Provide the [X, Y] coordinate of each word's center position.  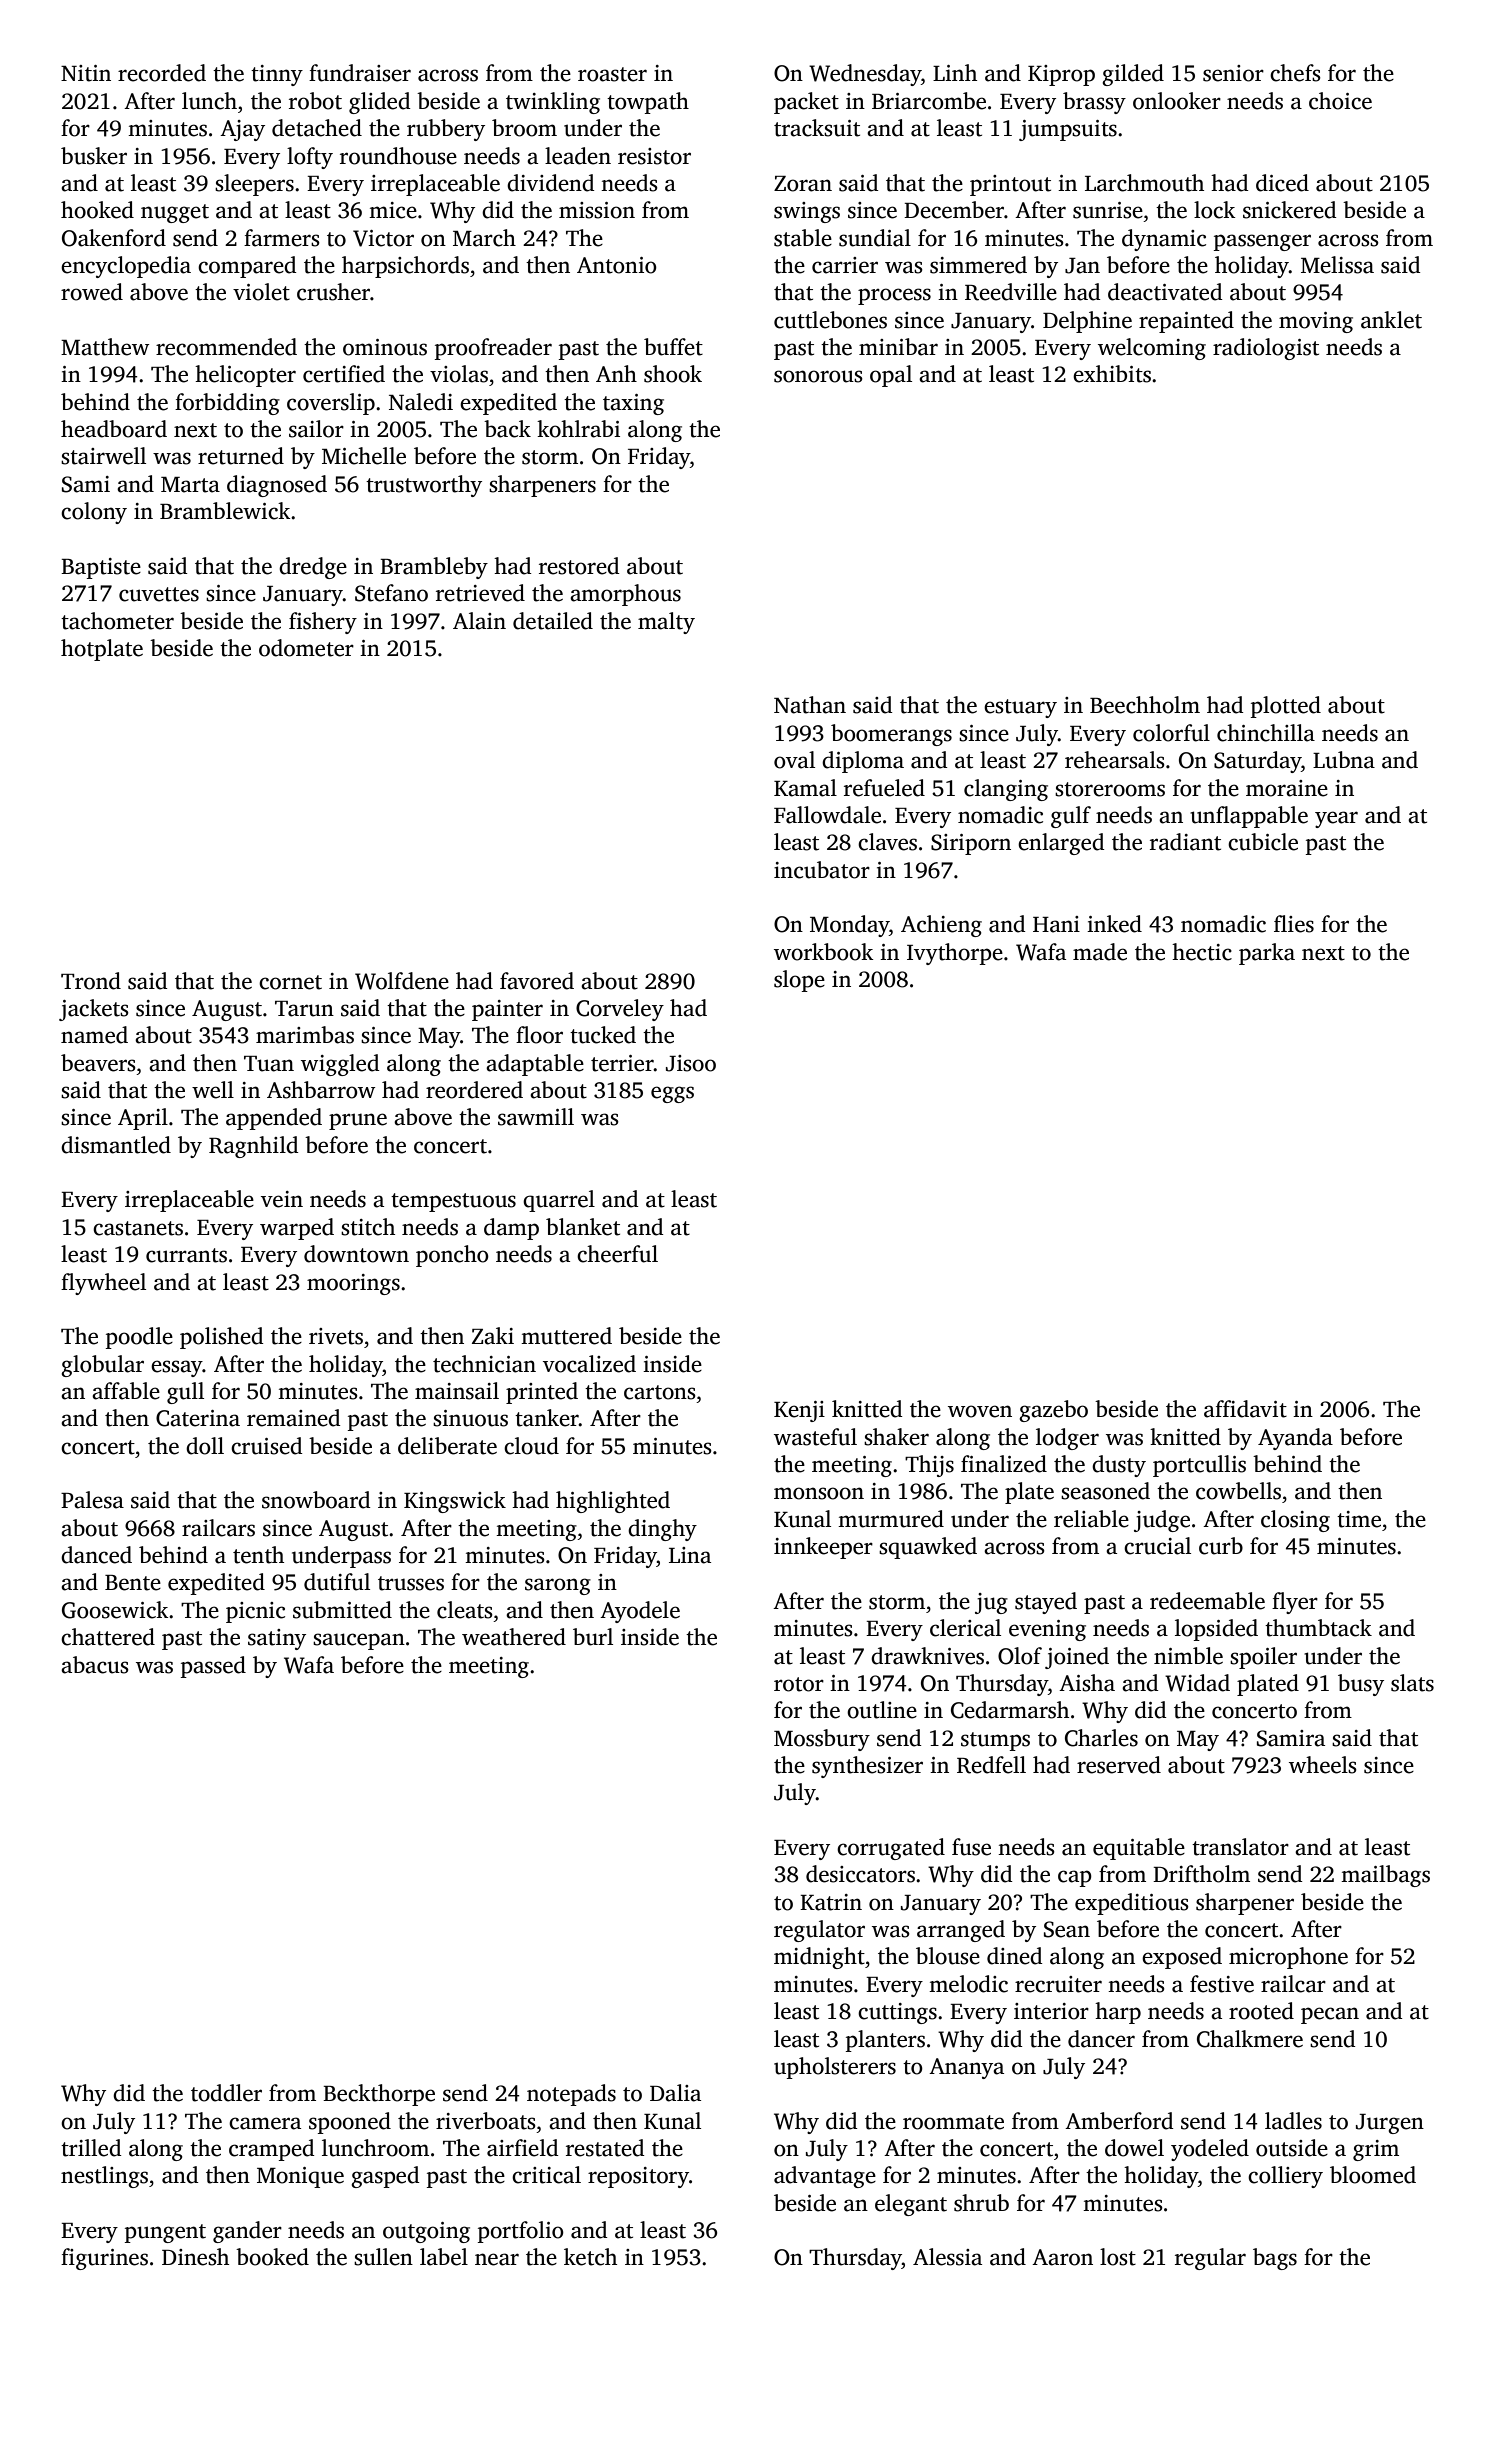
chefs [1295, 73]
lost [1118, 2257]
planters [885, 2041]
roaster [612, 74]
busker [94, 156]
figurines [104, 2259]
